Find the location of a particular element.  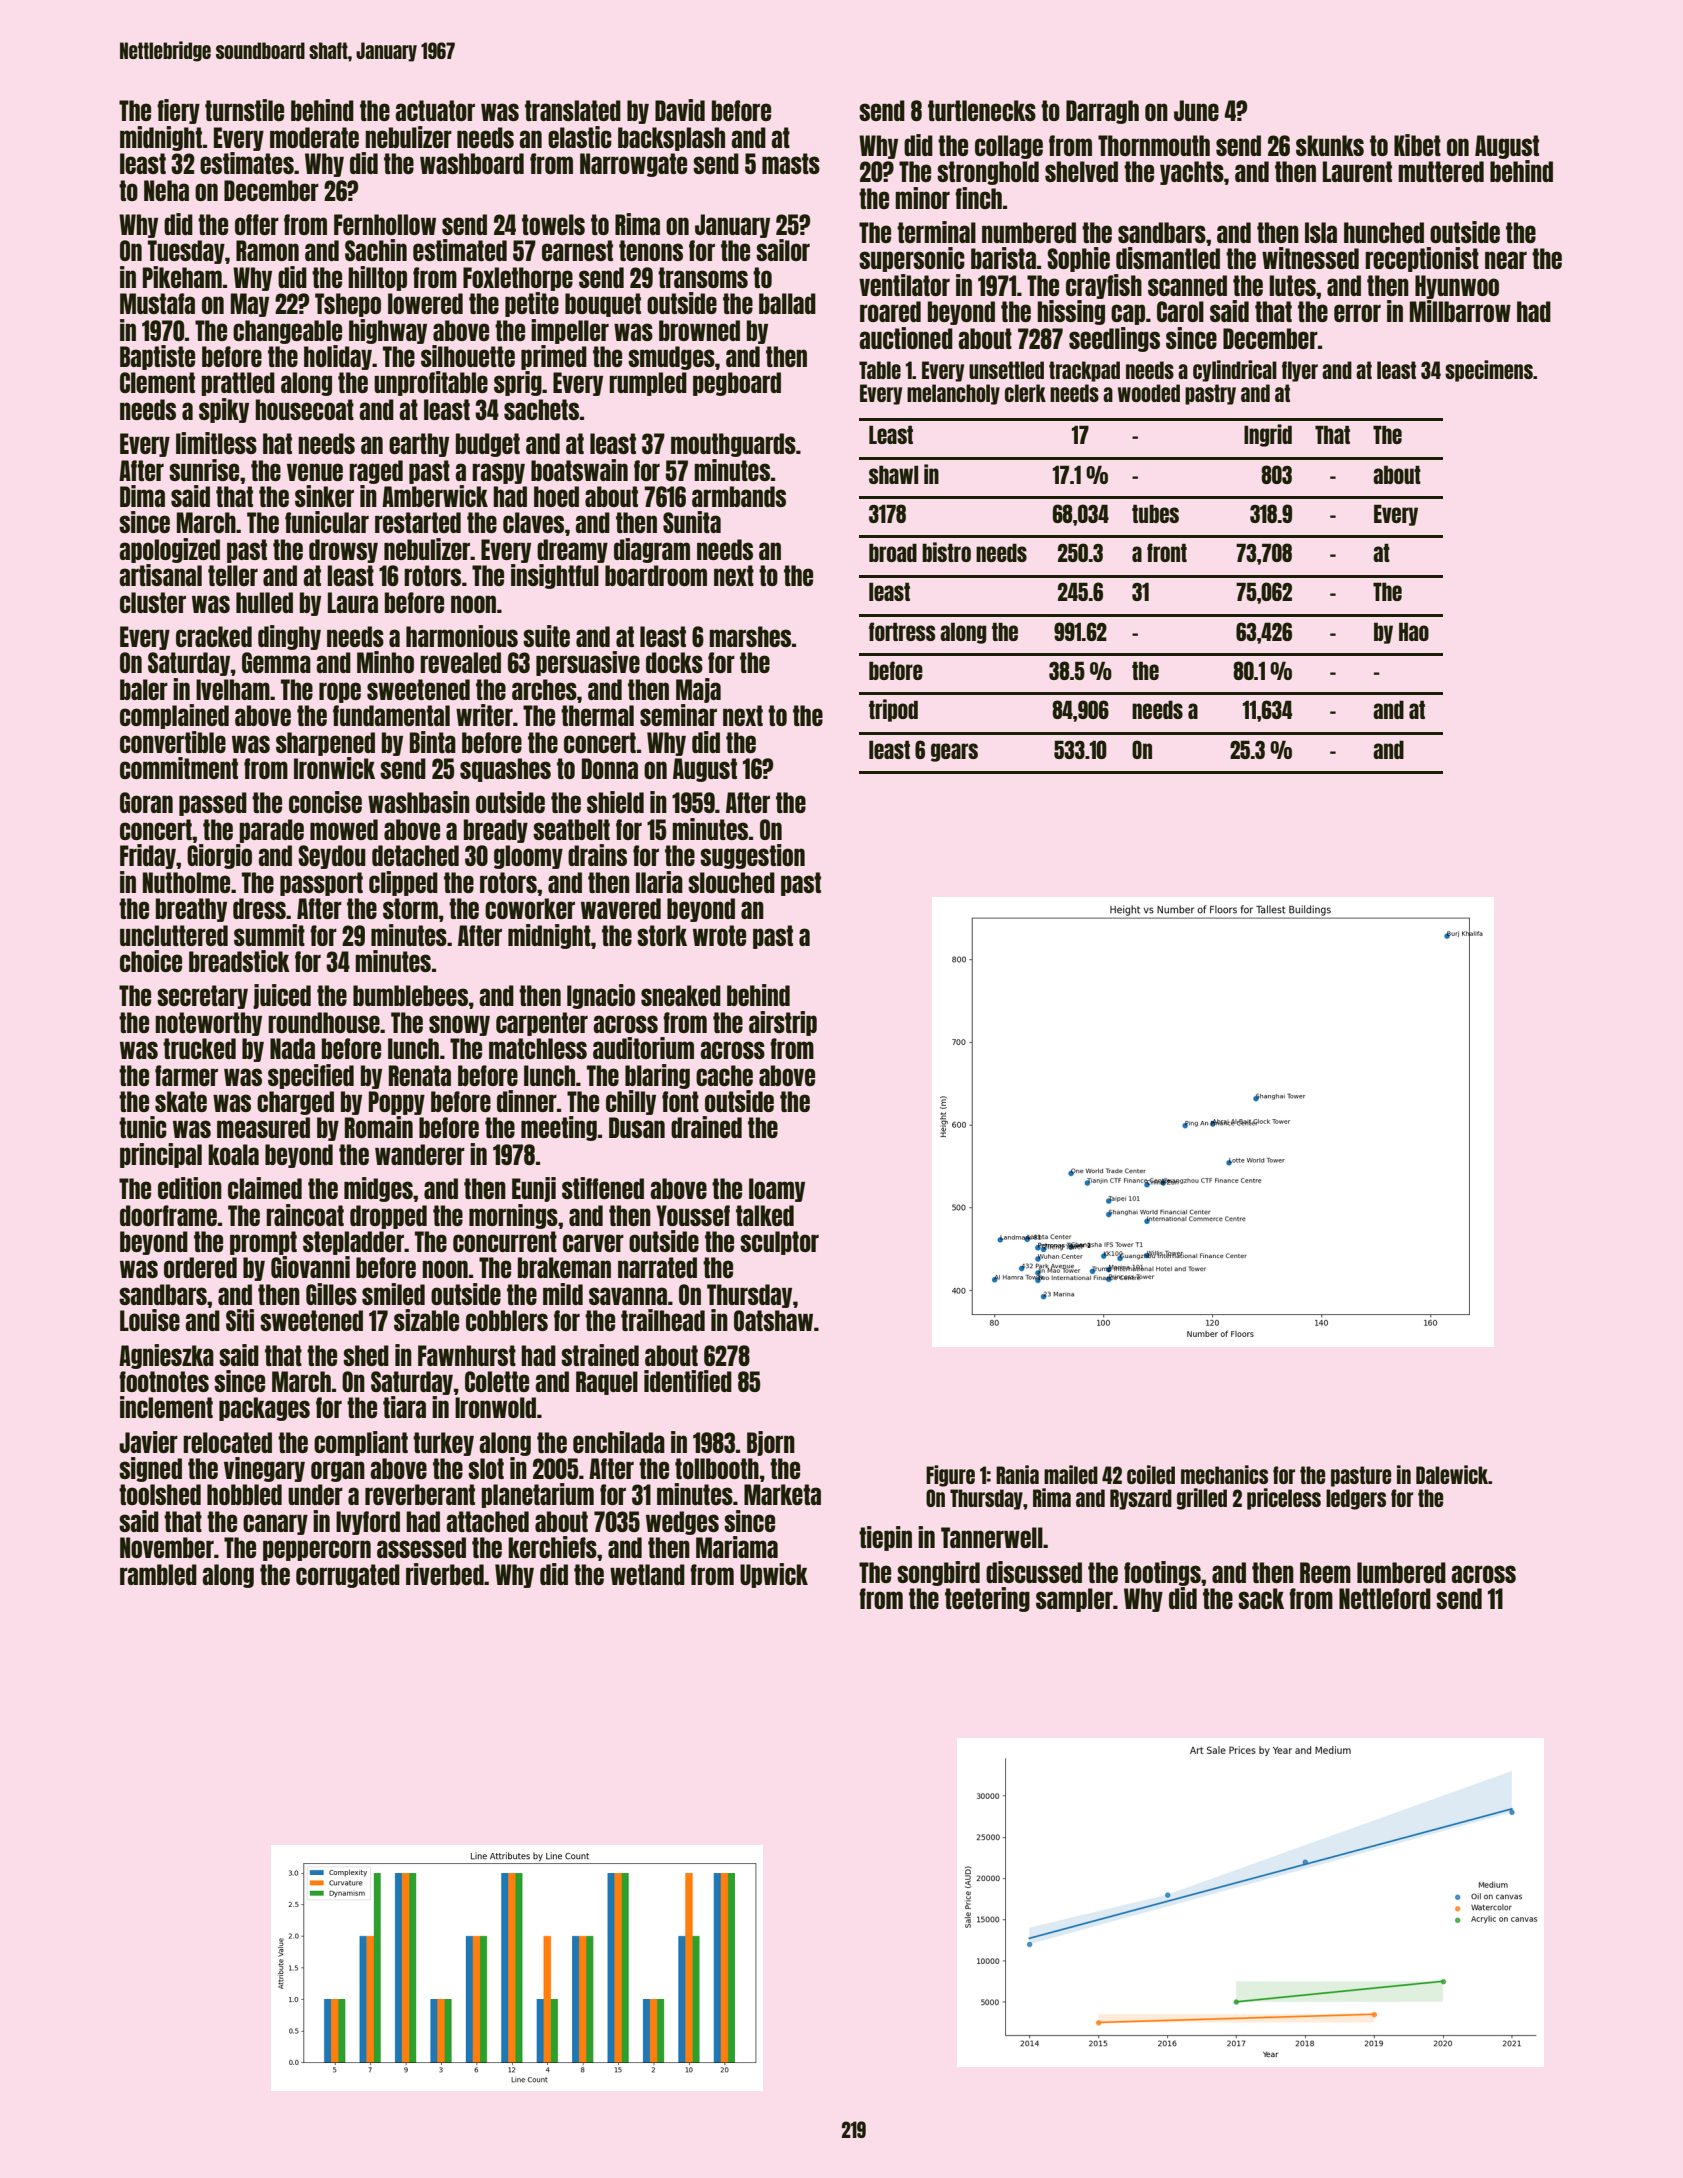

trucked is located at coordinates (199, 1048).
